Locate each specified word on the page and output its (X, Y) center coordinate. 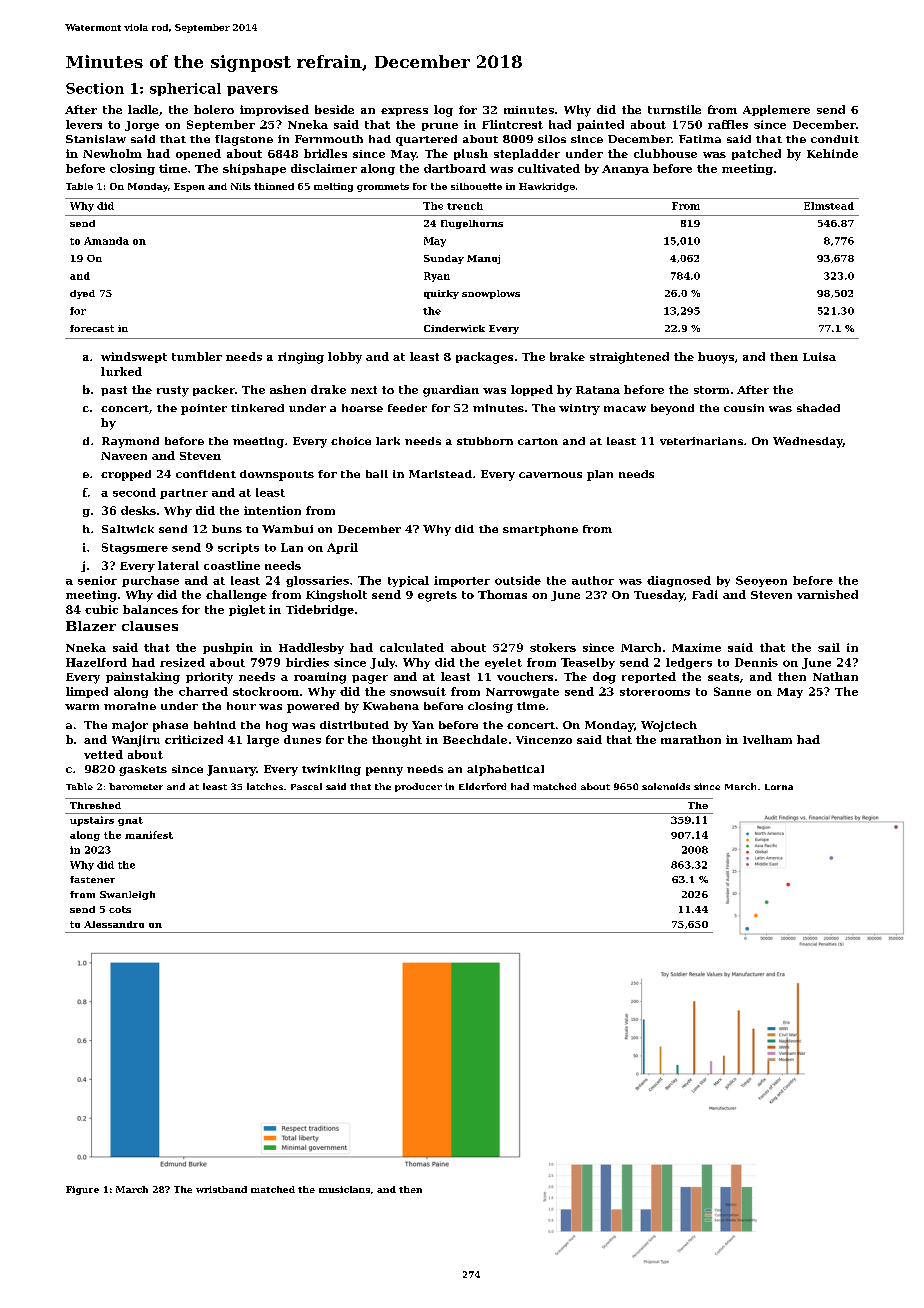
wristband (221, 1189)
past (114, 391)
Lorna (779, 787)
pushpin (228, 648)
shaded (818, 408)
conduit (835, 139)
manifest (149, 835)
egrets (437, 596)
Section (95, 88)
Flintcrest (512, 124)
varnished (827, 594)
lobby (345, 358)
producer (418, 787)
